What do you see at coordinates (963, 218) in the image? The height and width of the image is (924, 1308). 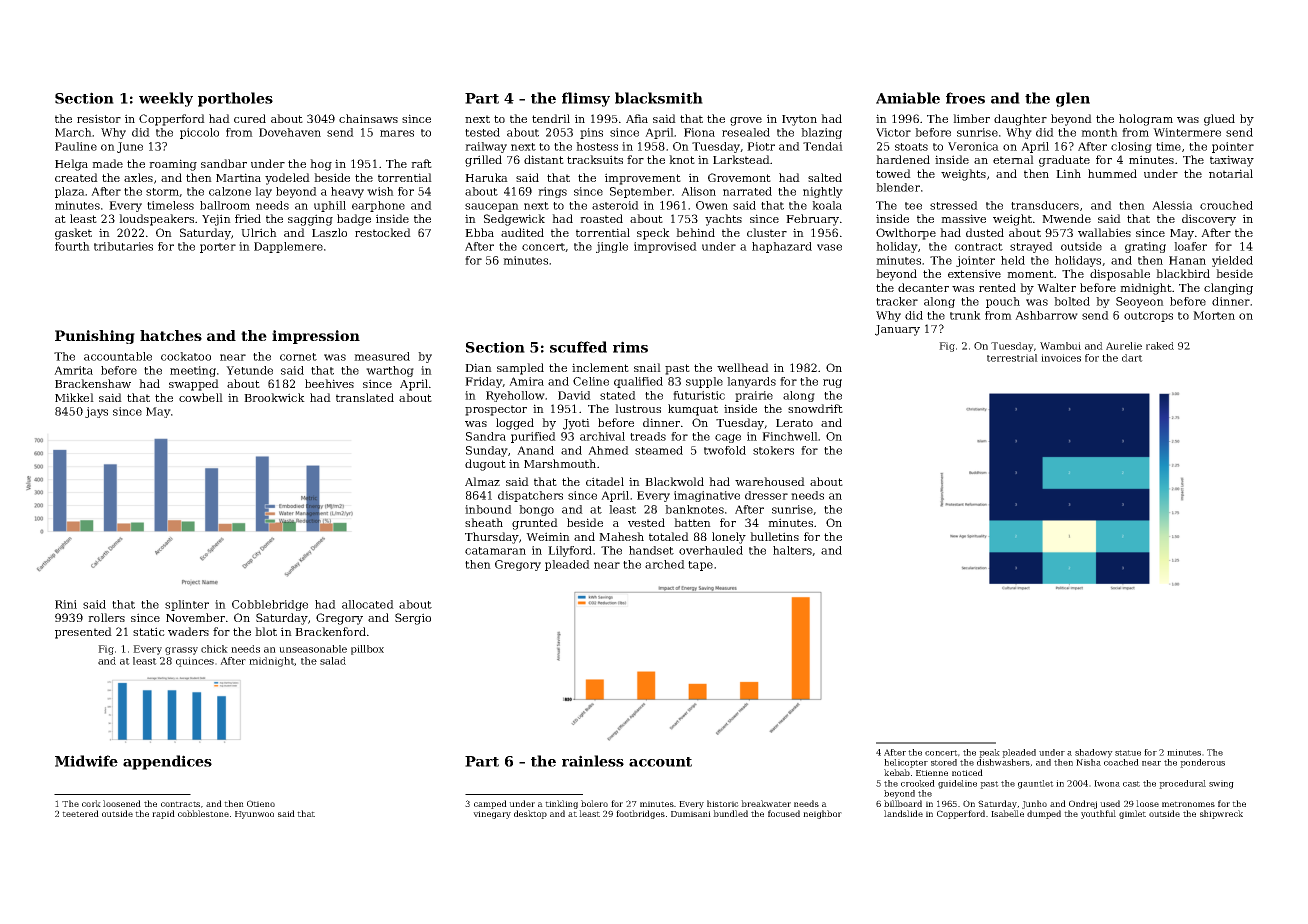 I see `massive` at bounding box center [963, 218].
